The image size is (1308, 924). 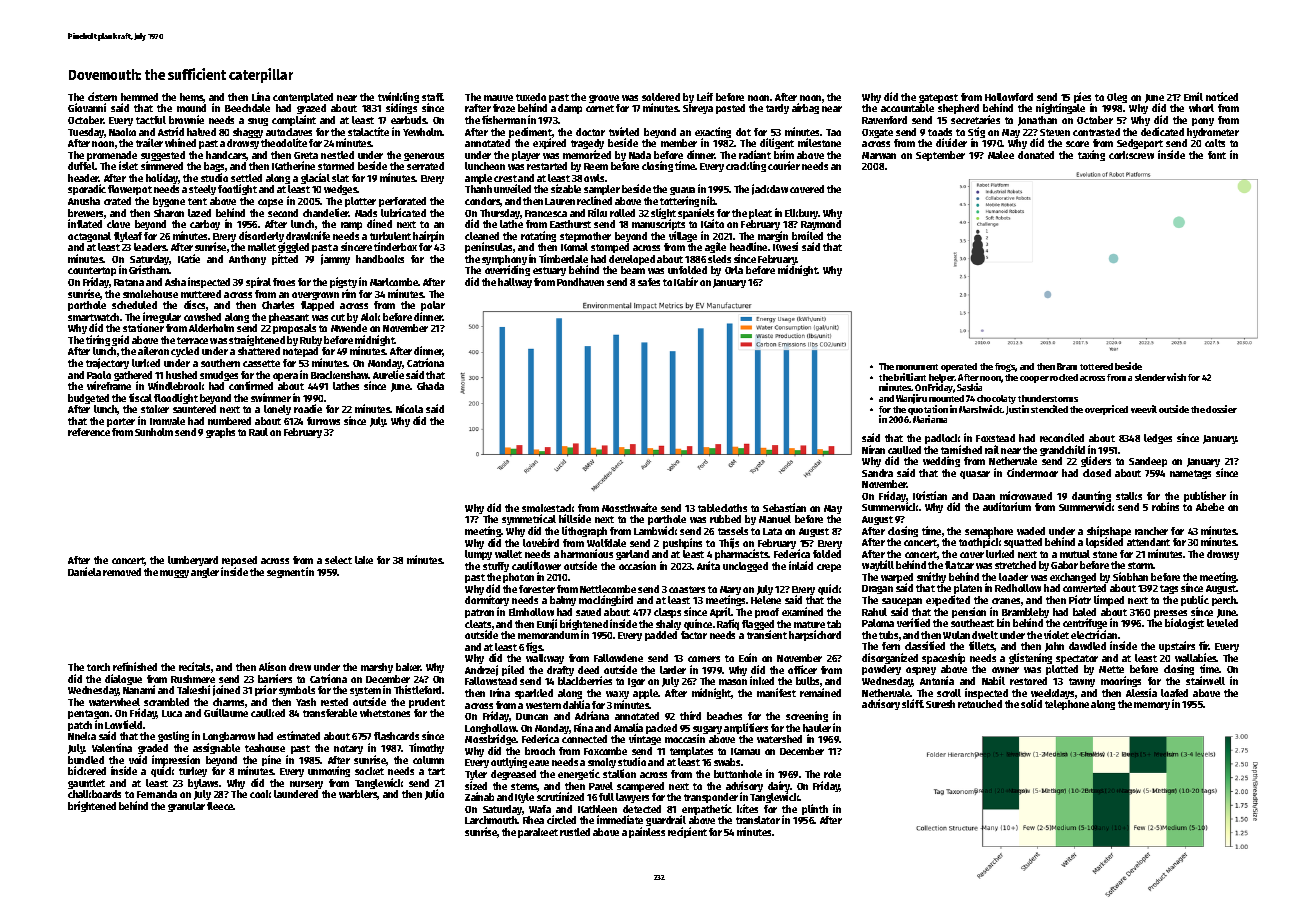 What do you see at coordinates (294, 121) in the document?
I see `complaint` at bounding box center [294, 121].
